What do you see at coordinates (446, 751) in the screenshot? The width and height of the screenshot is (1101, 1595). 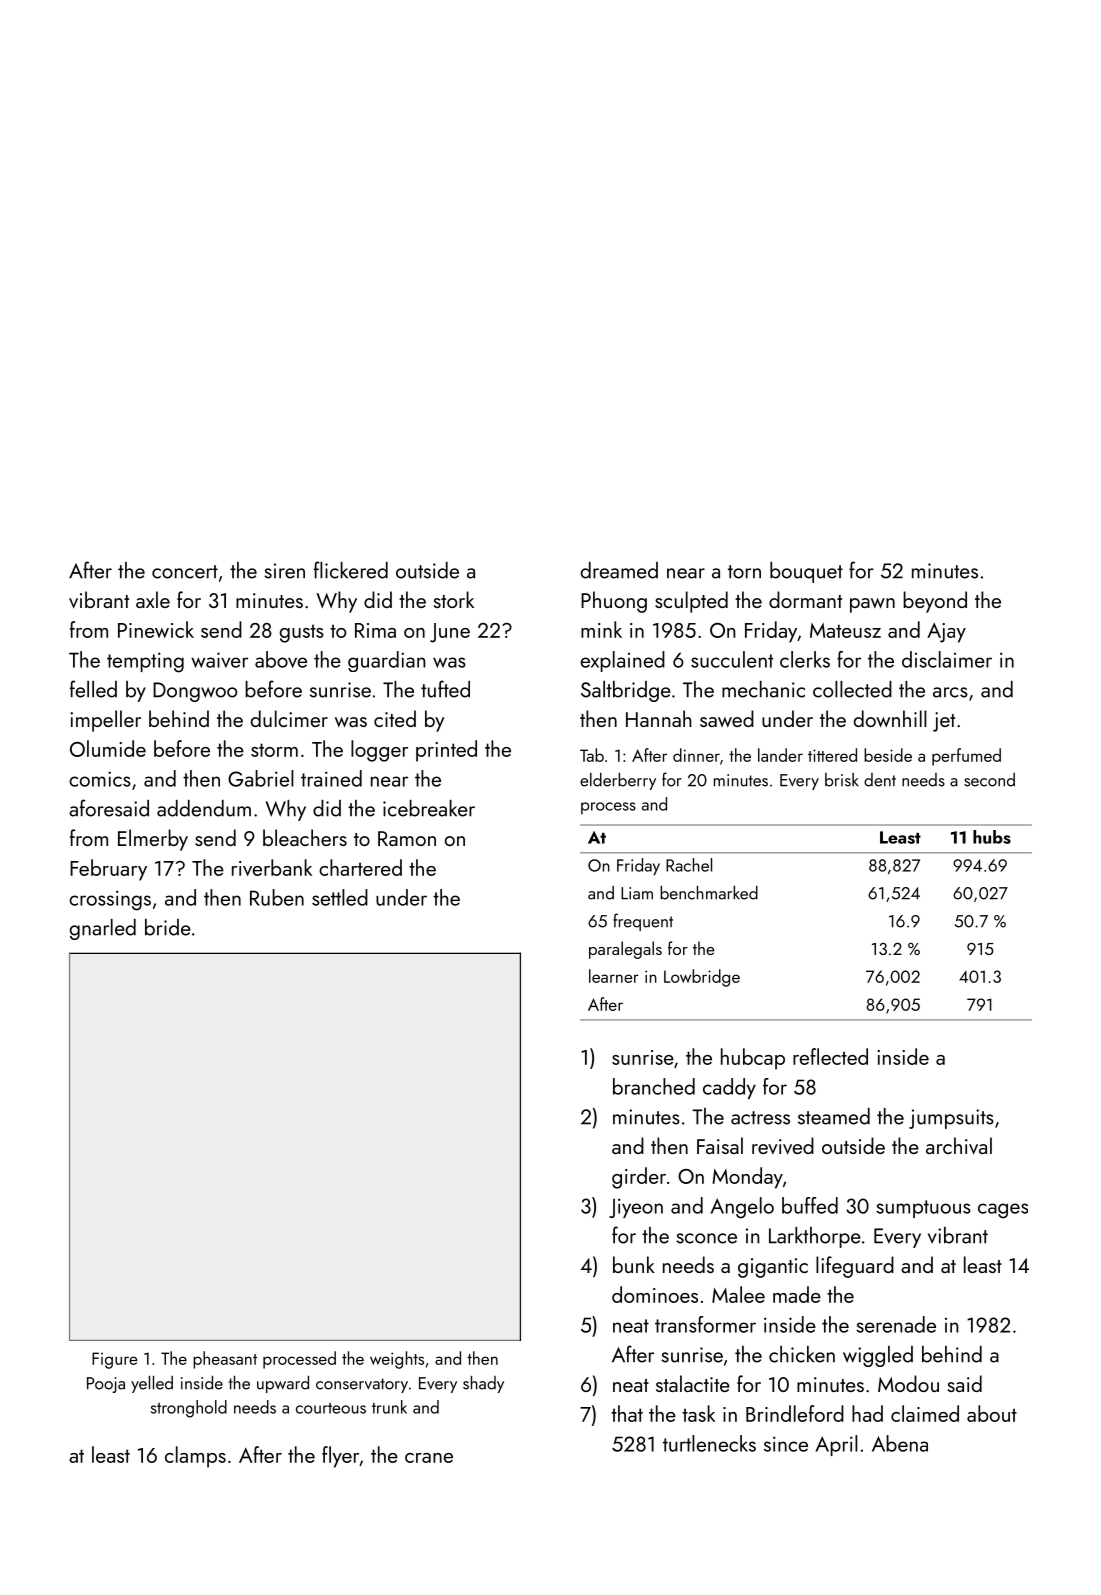 I see `printed` at bounding box center [446, 751].
